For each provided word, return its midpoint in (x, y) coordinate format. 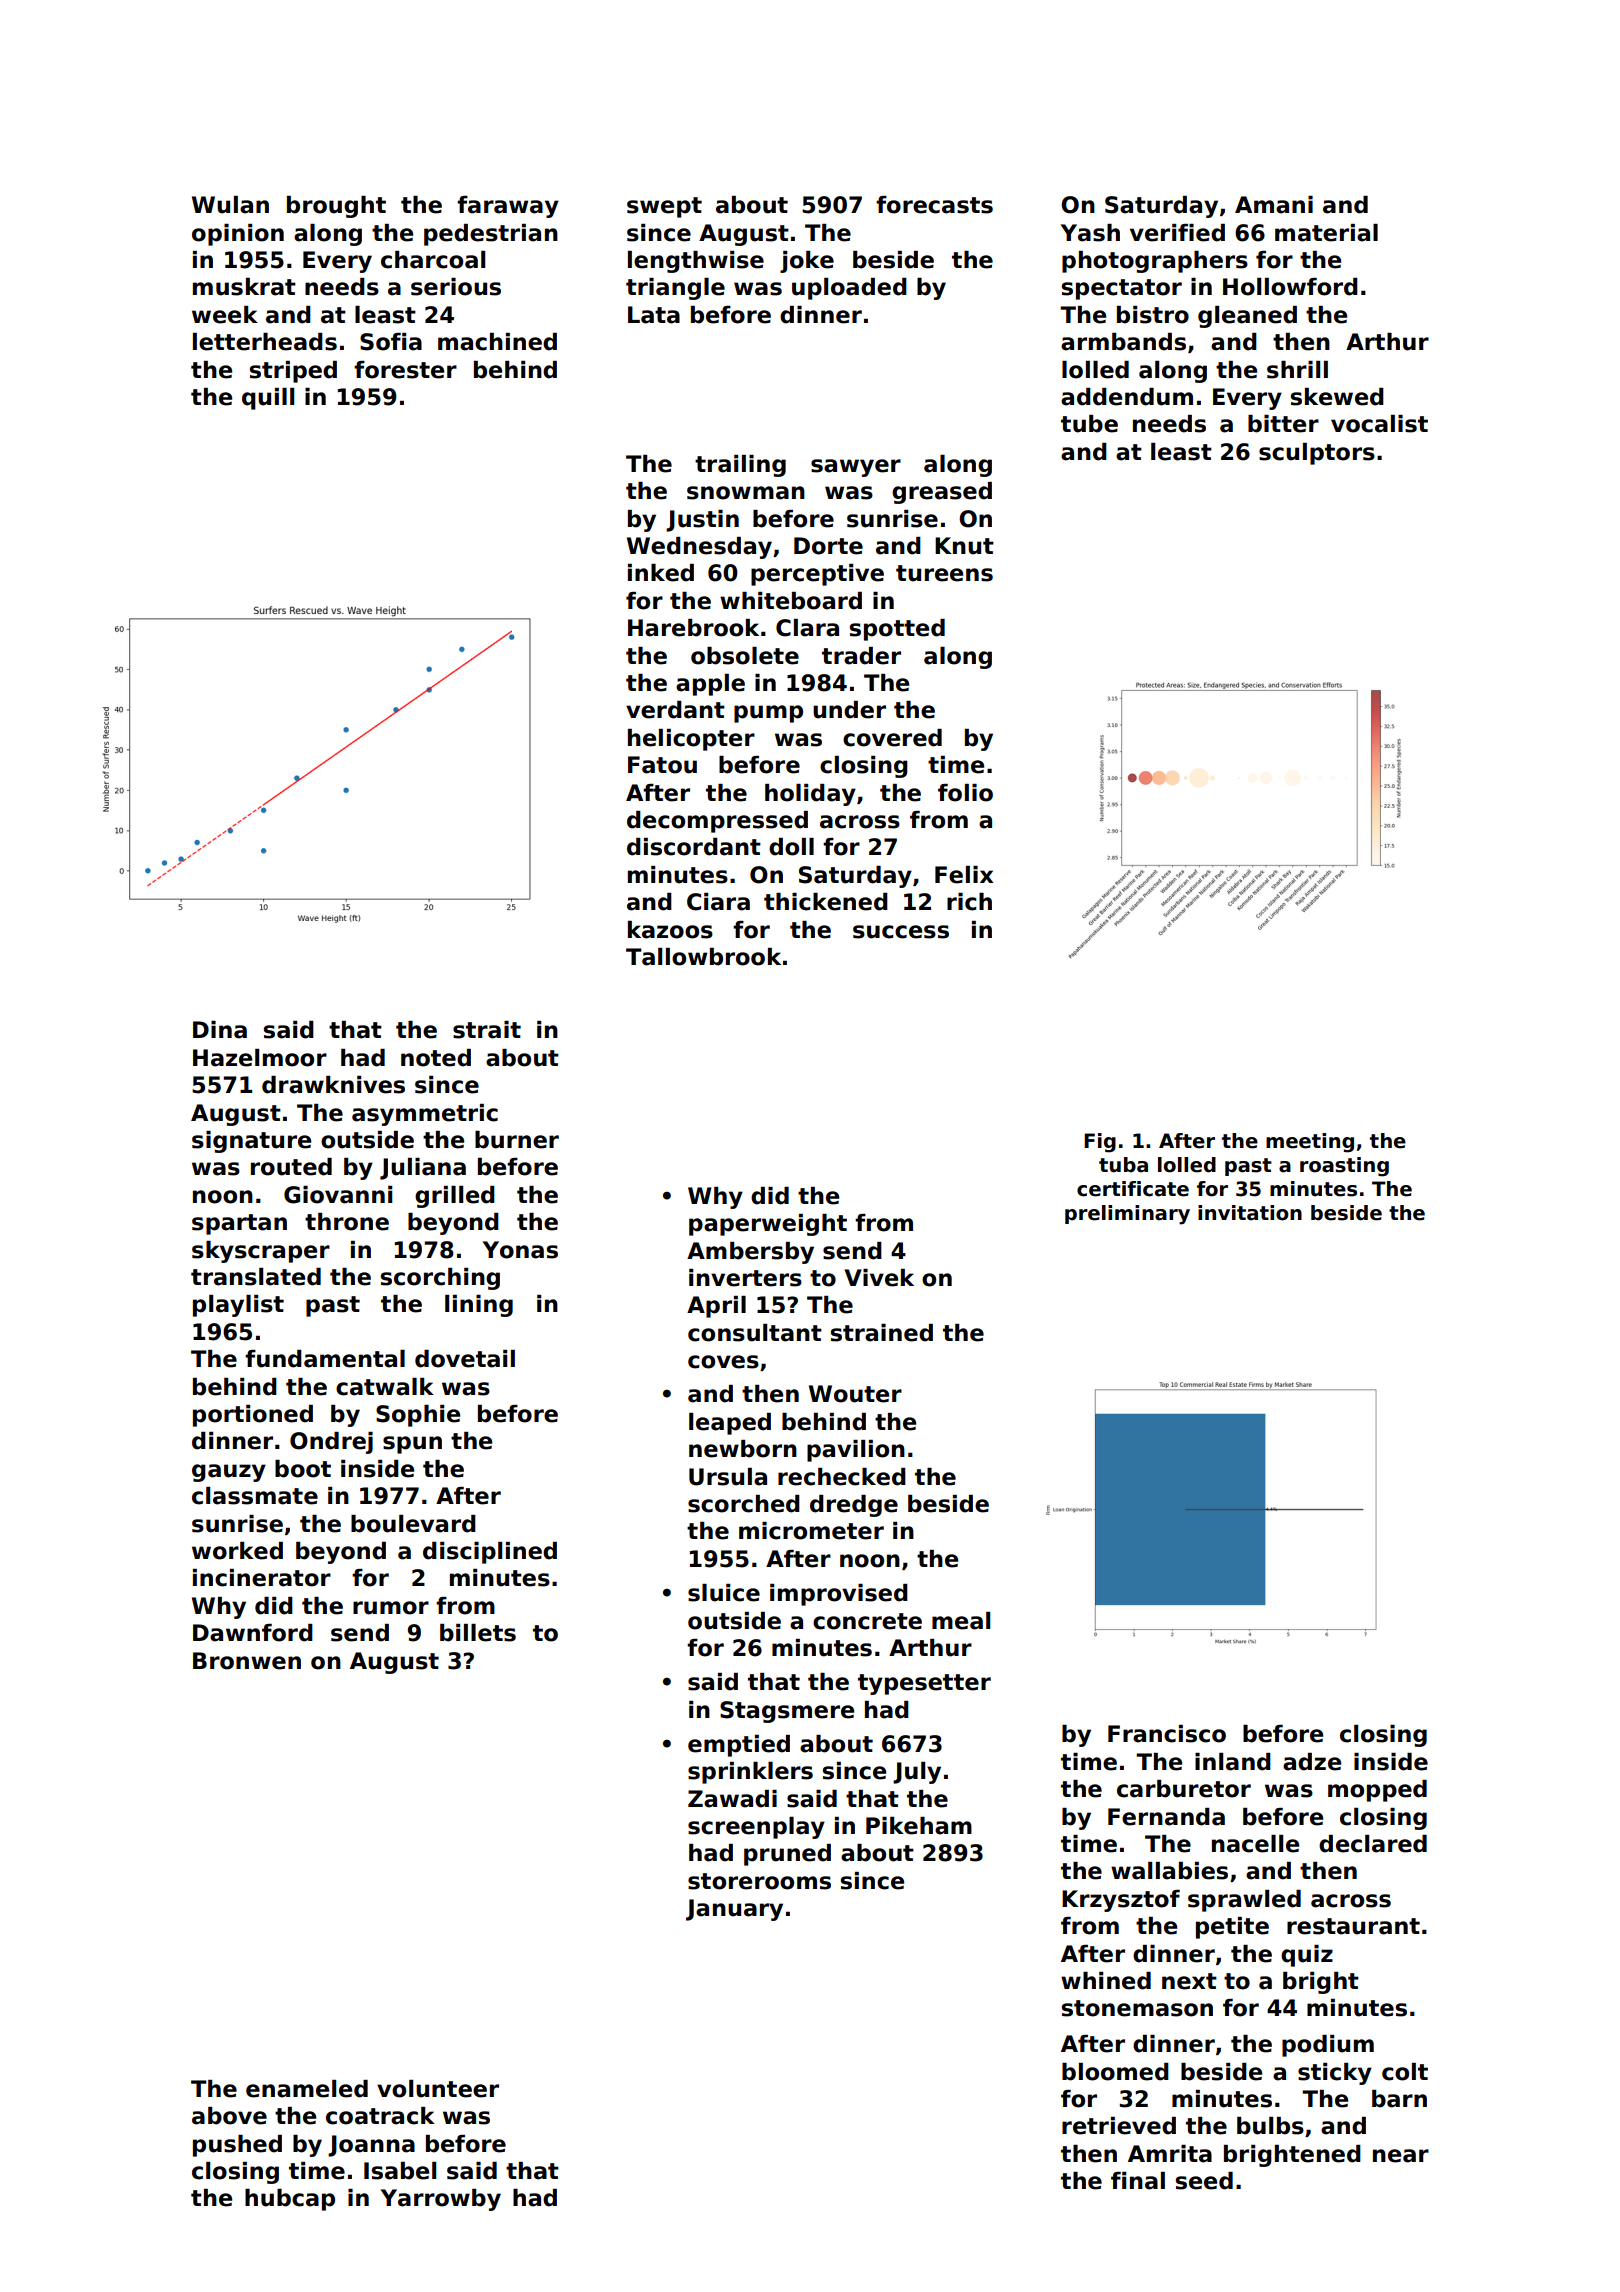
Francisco (1167, 1734)
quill (268, 399)
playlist (238, 1306)
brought (336, 207)
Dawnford (253, 1633)
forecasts (934, 205)
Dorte (828, 546)
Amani (1274, 205)
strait (487, 1030)
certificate (1133, 1189)
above (229, 2116)
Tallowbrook (703, 957)
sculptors (1317, 454)
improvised (839, 1595)
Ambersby (750, 1253)
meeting (1310, 1143)
